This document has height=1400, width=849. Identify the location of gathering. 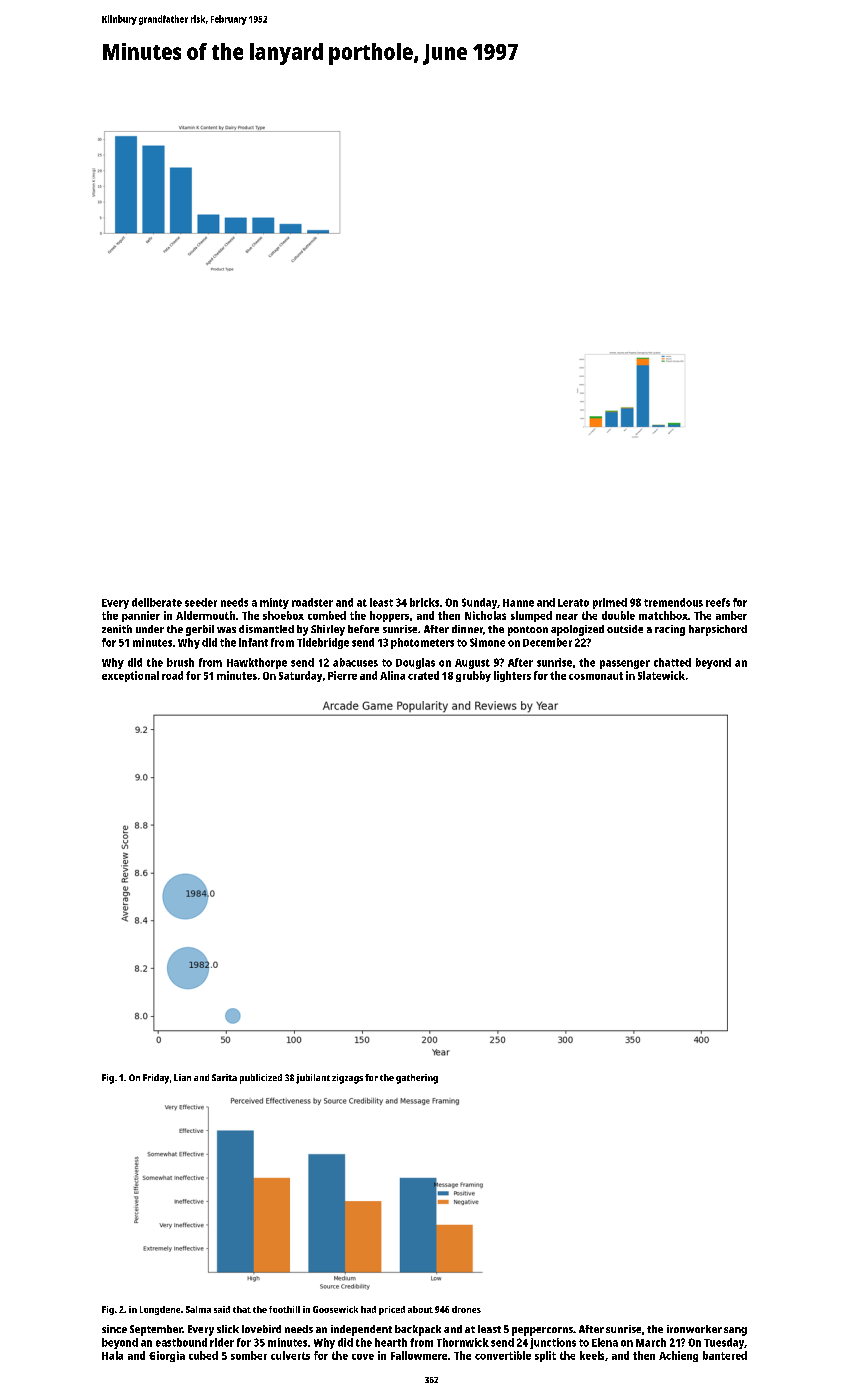
(417, 1079).
